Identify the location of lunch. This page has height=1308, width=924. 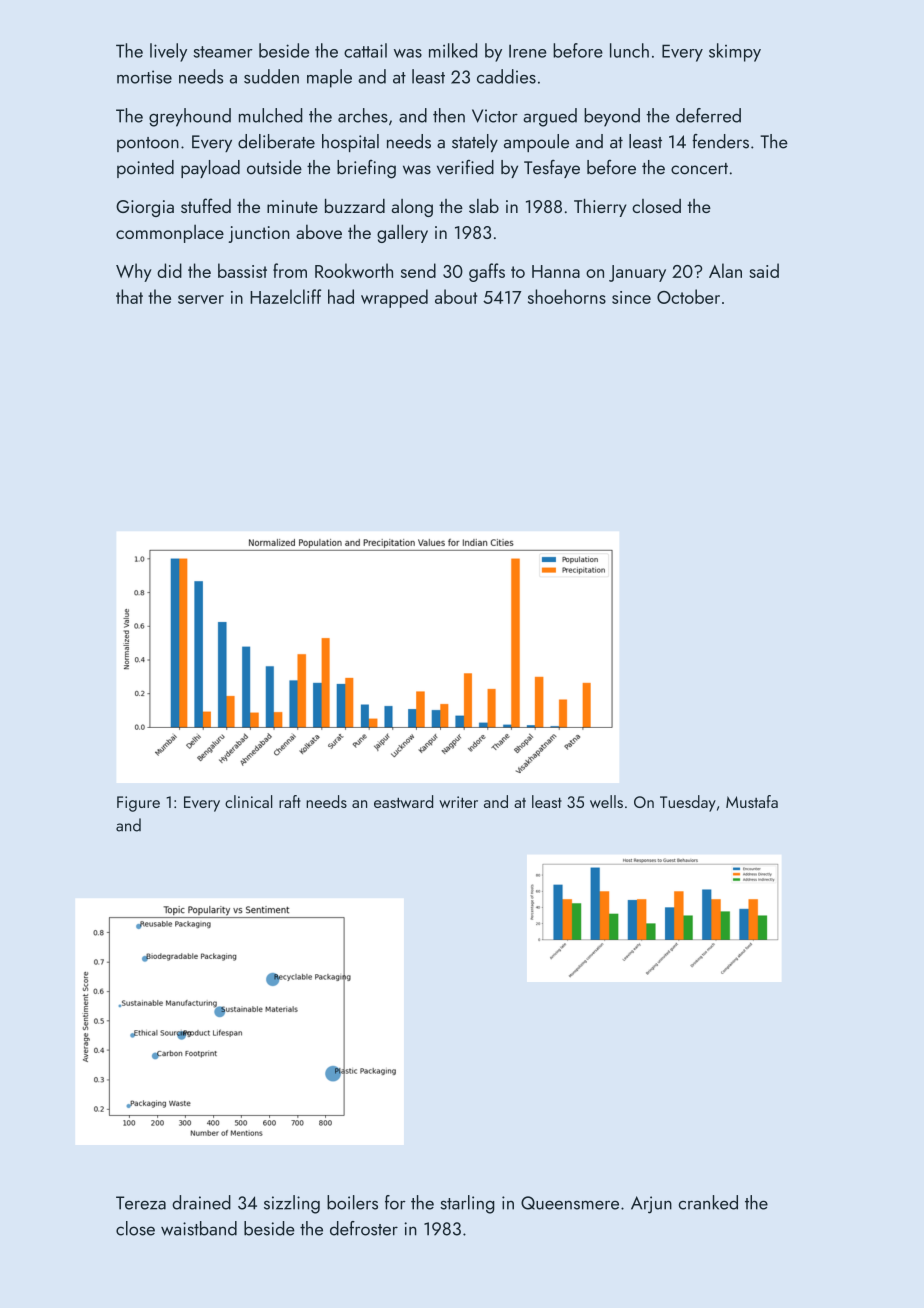
(629, 50).
